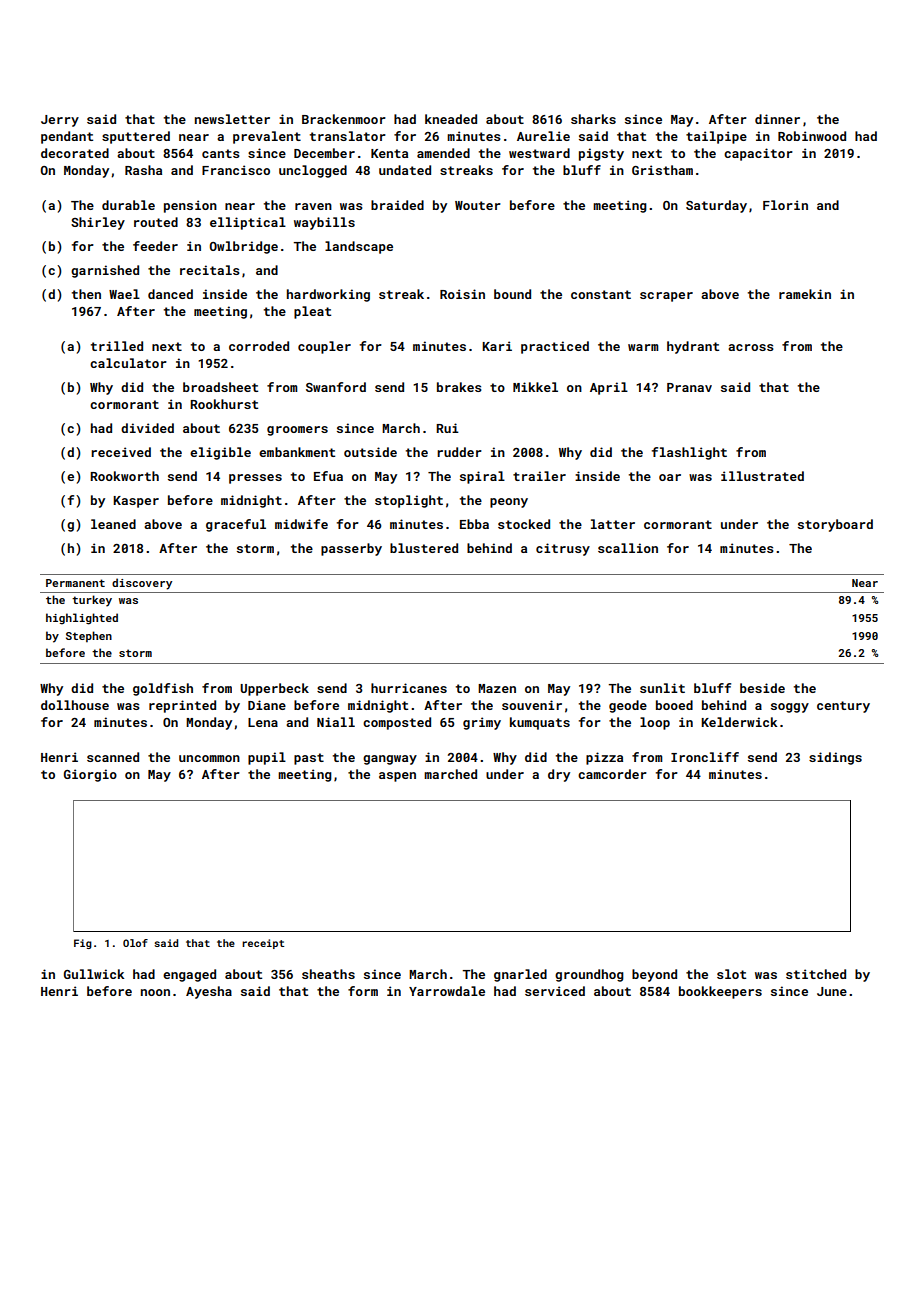  Describe the element at coordinates (83, 944) in the document. I see `Fig` at that location.
